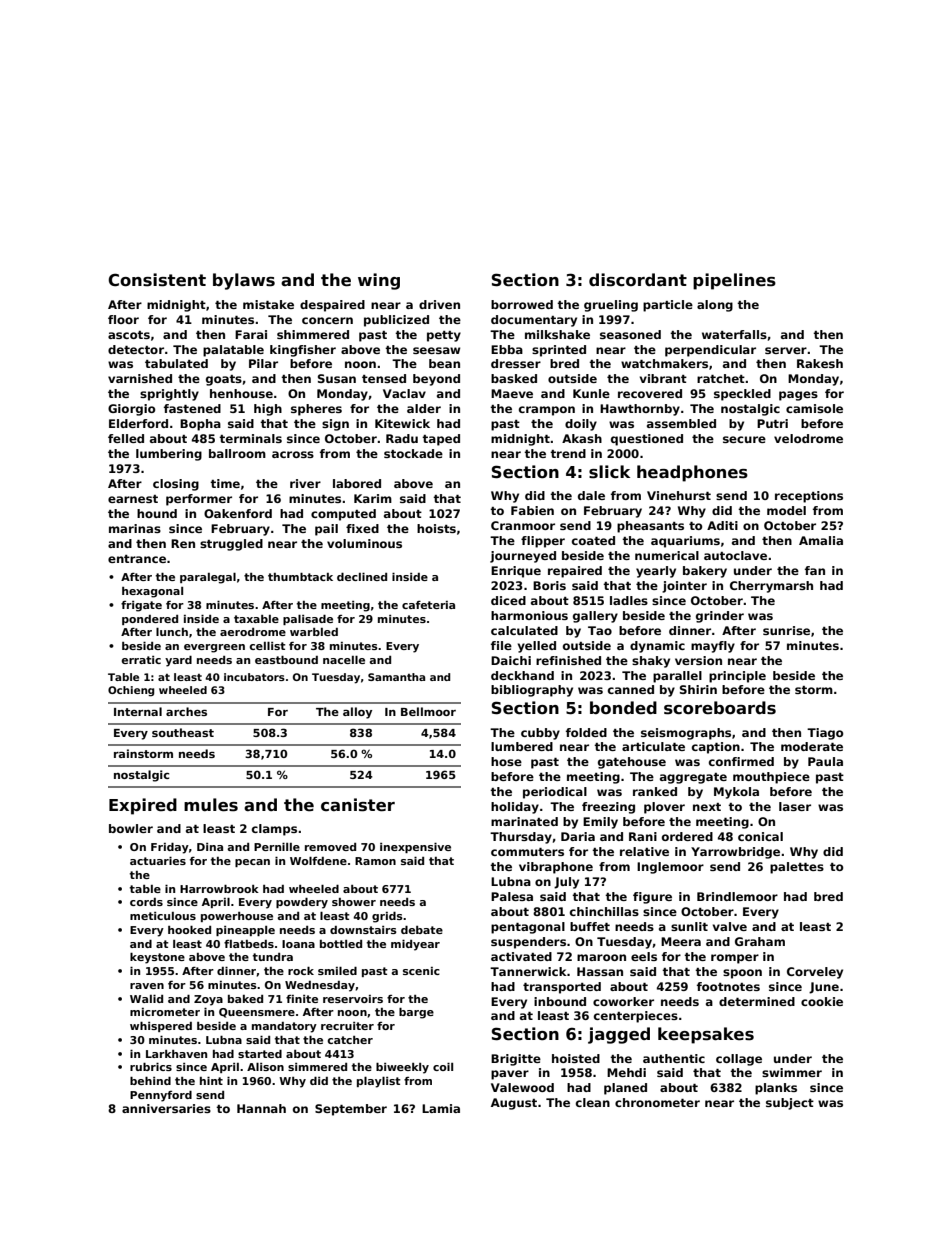 Image resolution: width=952 pixels, height=1233 pixels. Describe the element at coordinates (528, 971) in the screenshot. I see `Tannerwick` at that location.
